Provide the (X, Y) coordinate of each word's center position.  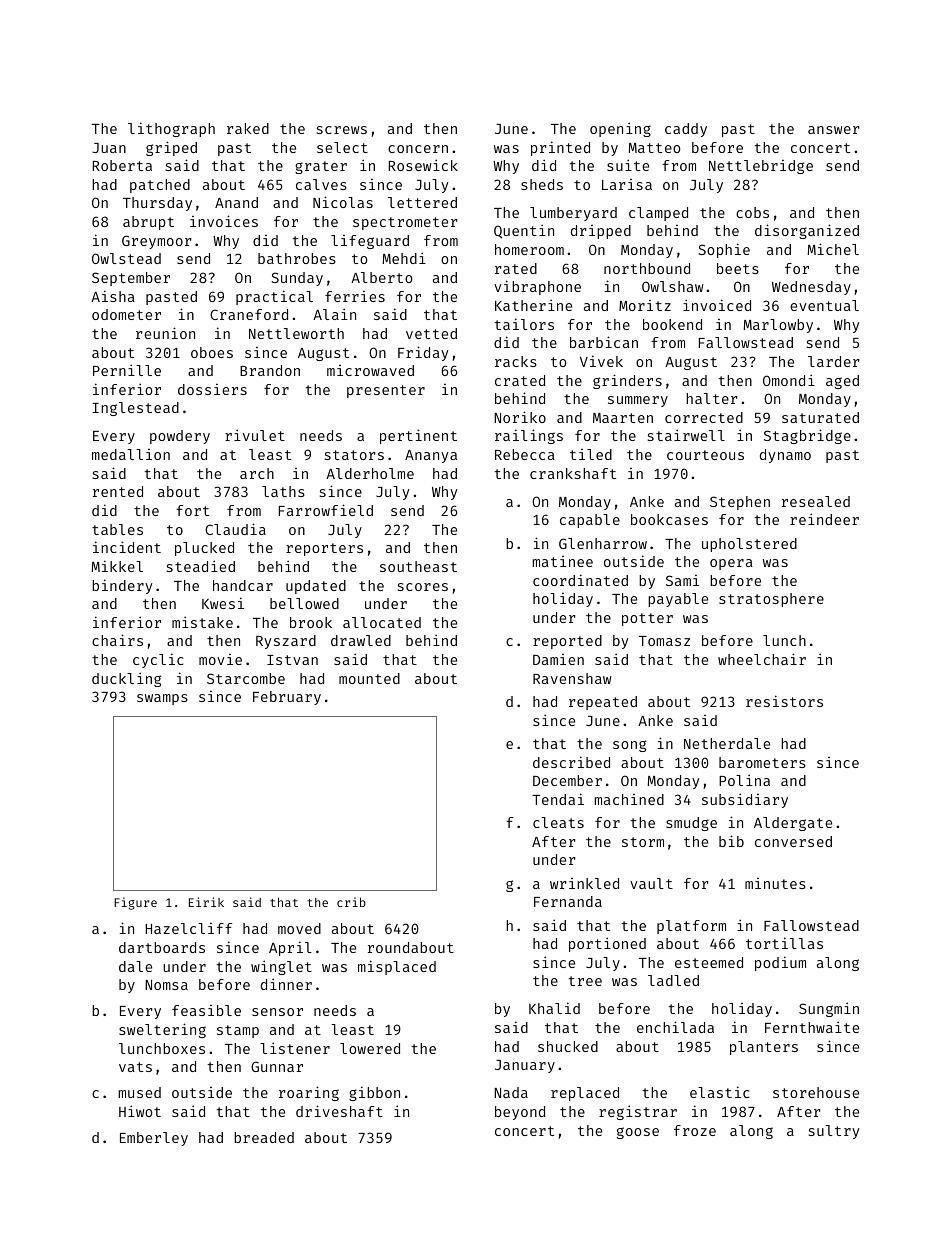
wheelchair (762, 659)
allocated (382, 622)
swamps (162, 699)
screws (342, 130)
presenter (386, 391)
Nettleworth (296, 333)
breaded (264, 1137)
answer (833, 130)
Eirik (206, 902)
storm (643, 842)
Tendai (558, 799)
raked (248, 128)
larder (833, 361)
